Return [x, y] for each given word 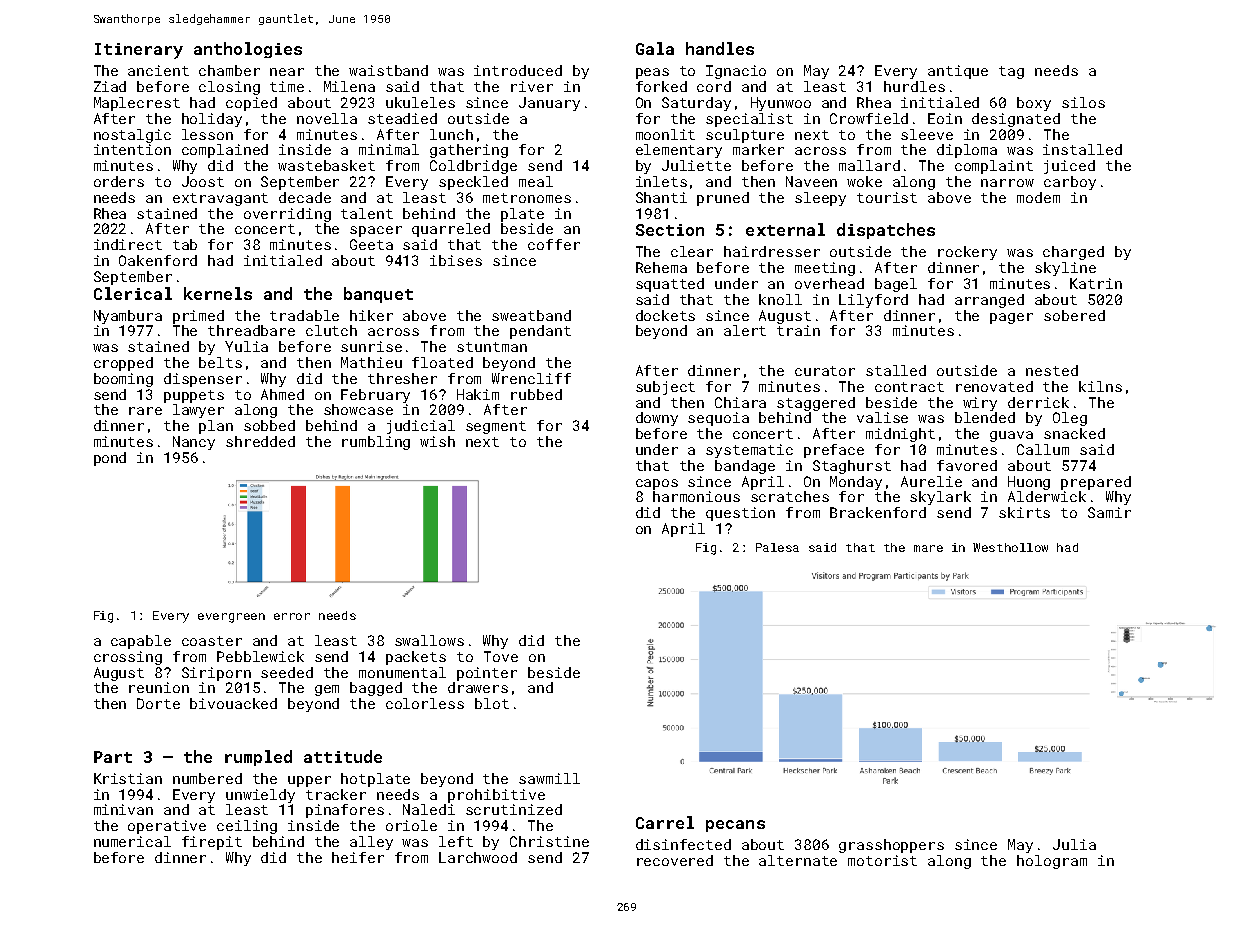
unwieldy [260, 796]
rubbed [536, 394]
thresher [402, 378]
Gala [655, 48]
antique [958, 72]
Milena [349, 86]
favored [967, 465]
